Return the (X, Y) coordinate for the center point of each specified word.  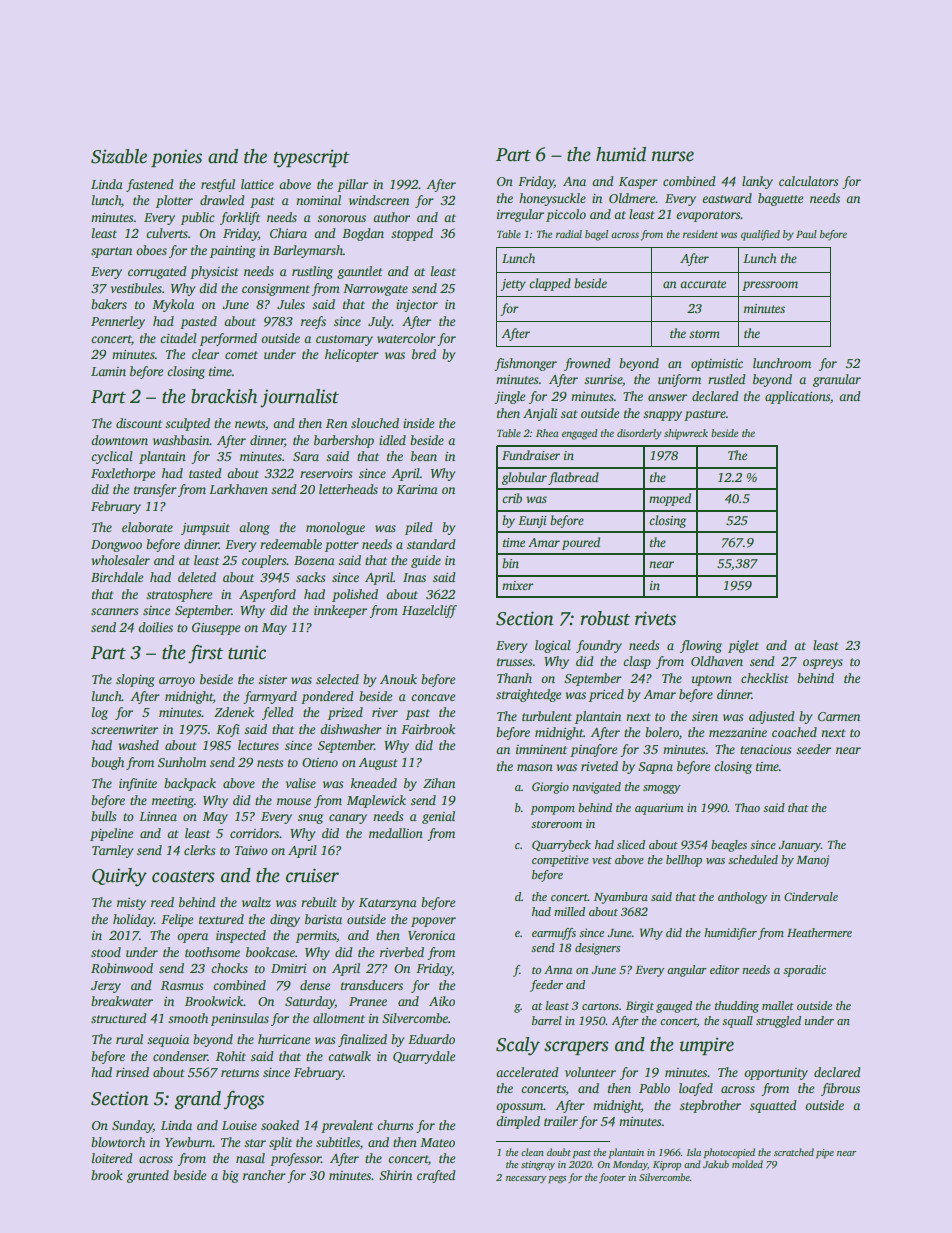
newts (250, 424)
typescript (311, 158)
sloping (135, 680)
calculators (808, 181)
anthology (742, 898)
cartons (600, 1006)
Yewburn (189, 1142)
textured (221, 919)
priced (606, 695)
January (799, 846)
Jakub (716, 1164)
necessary (526, 1179)
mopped (670, 499)
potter (342, 546)
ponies (176, 158)
